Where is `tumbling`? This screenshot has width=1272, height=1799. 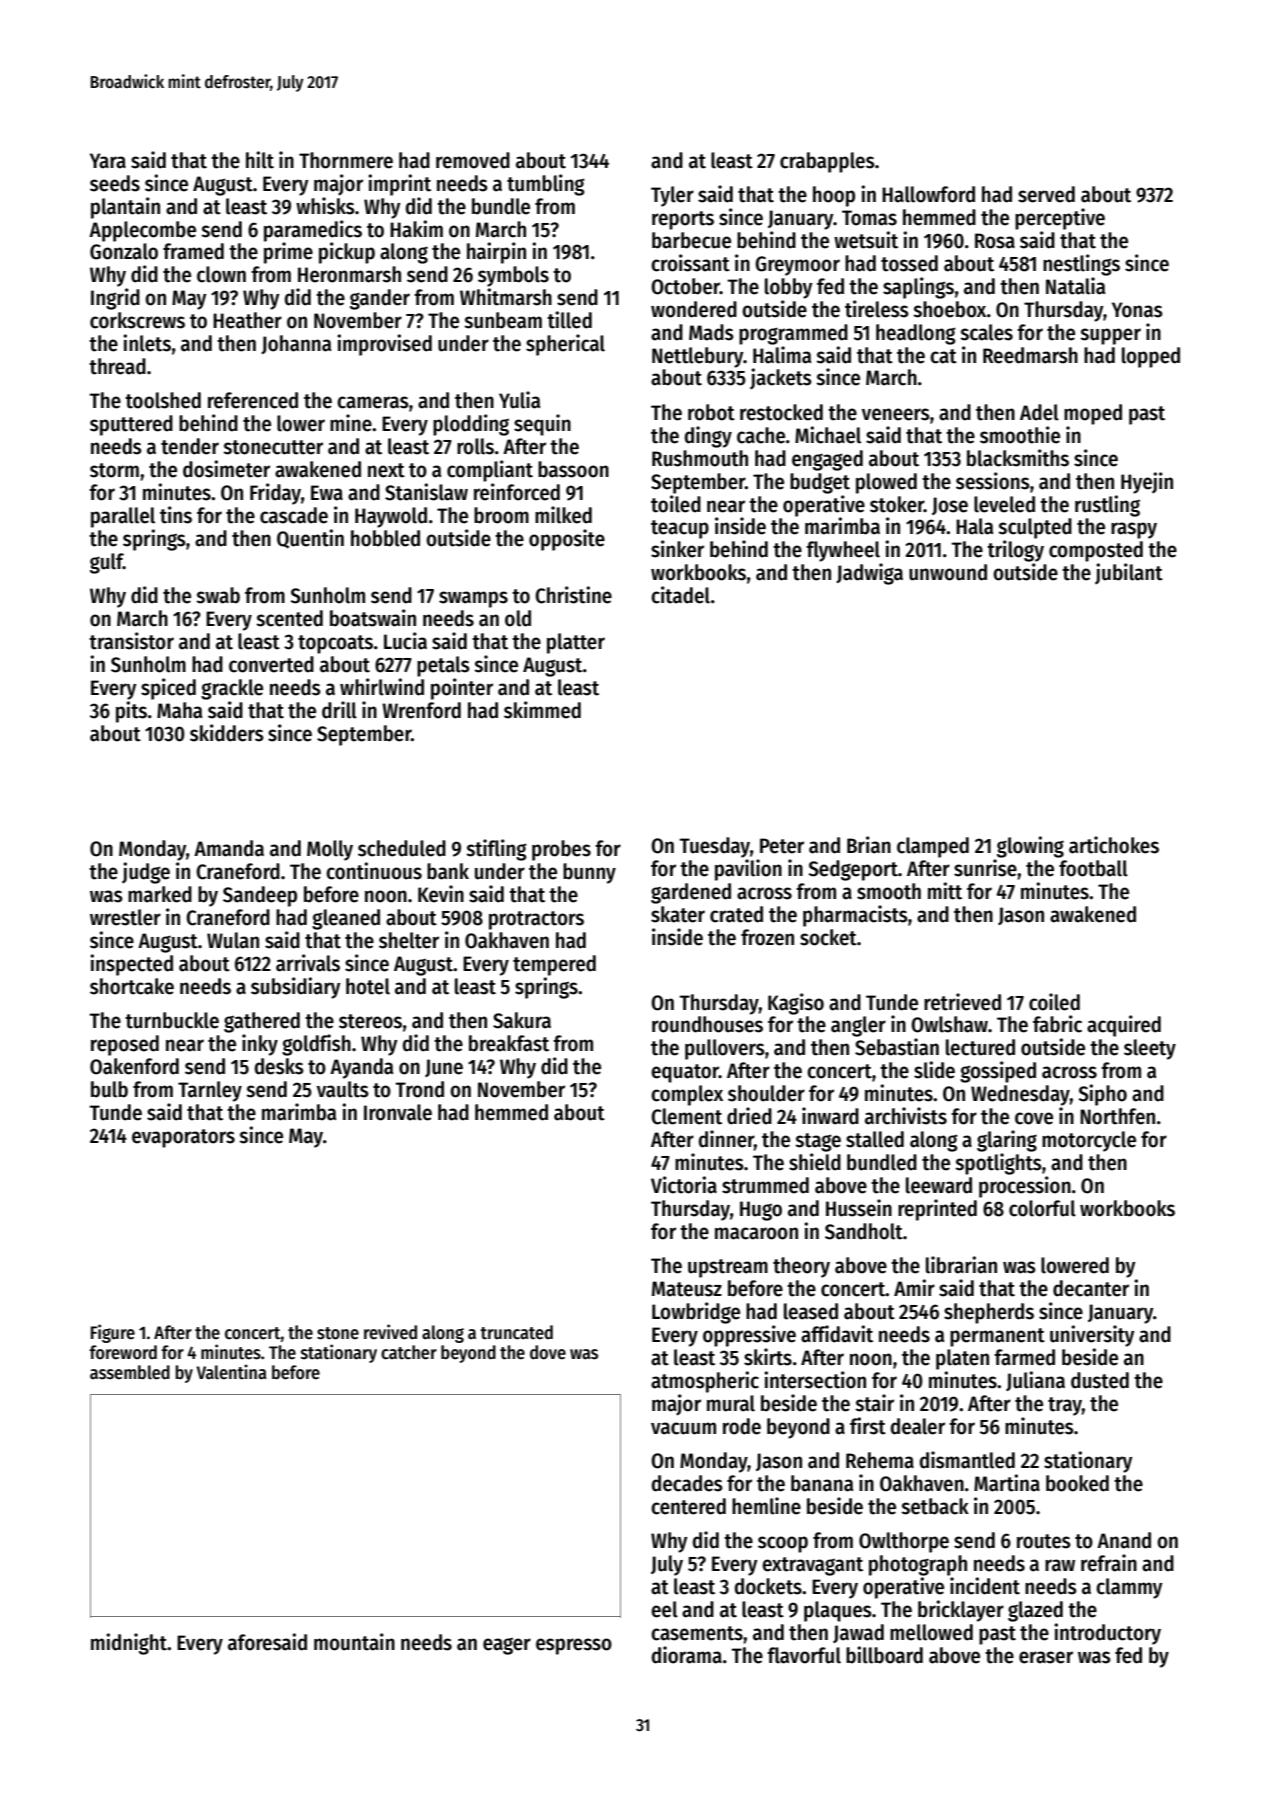
tumbling is located at coordinates (546, 185).
